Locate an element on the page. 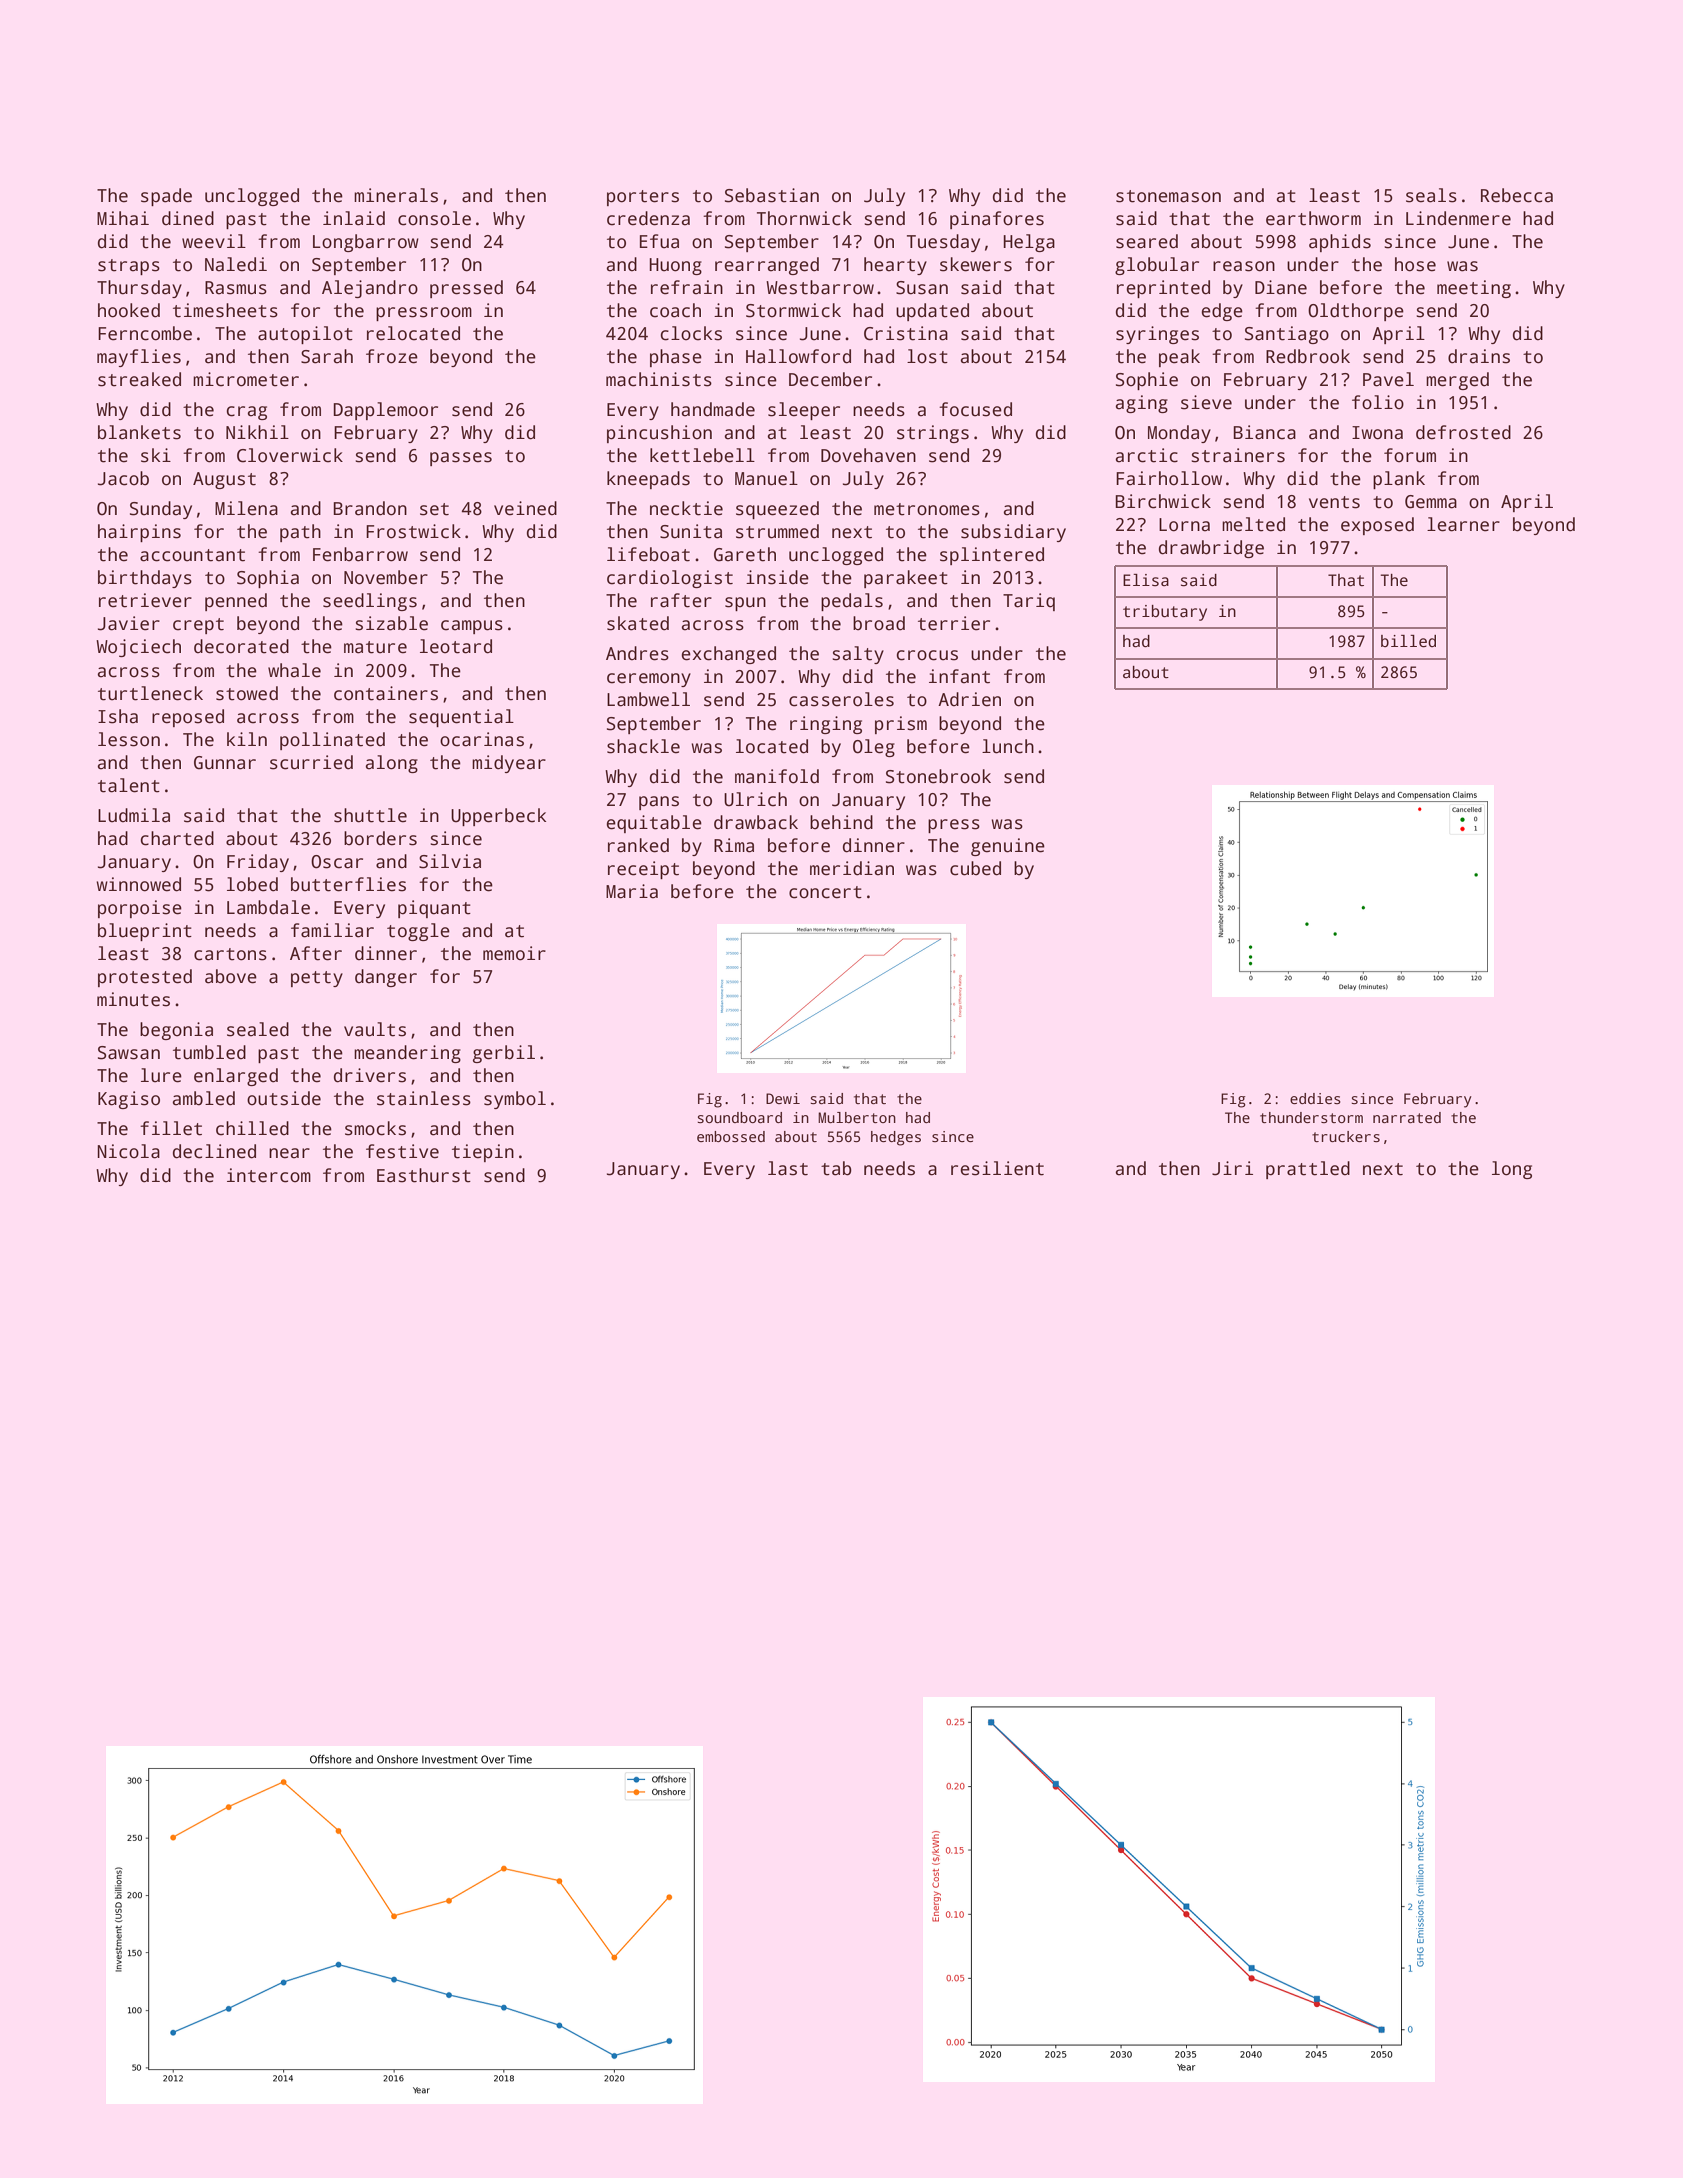  blankets is located at coordinates (139, 432).
